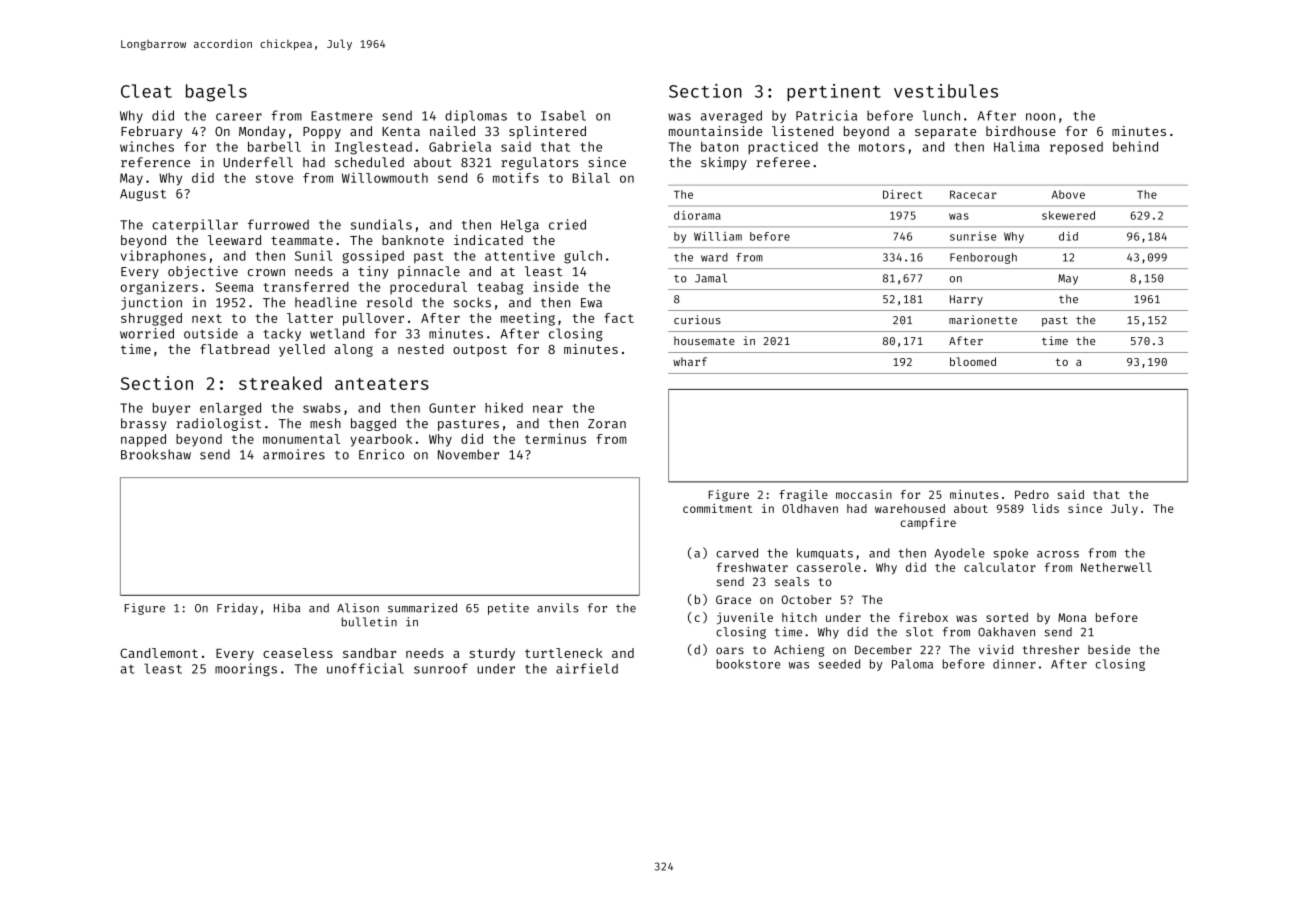 This image has width=1308, height=924. What do you see at coordinates (973, 194) in the image?
I see `Racecar` at bounding box center [973, 194].
